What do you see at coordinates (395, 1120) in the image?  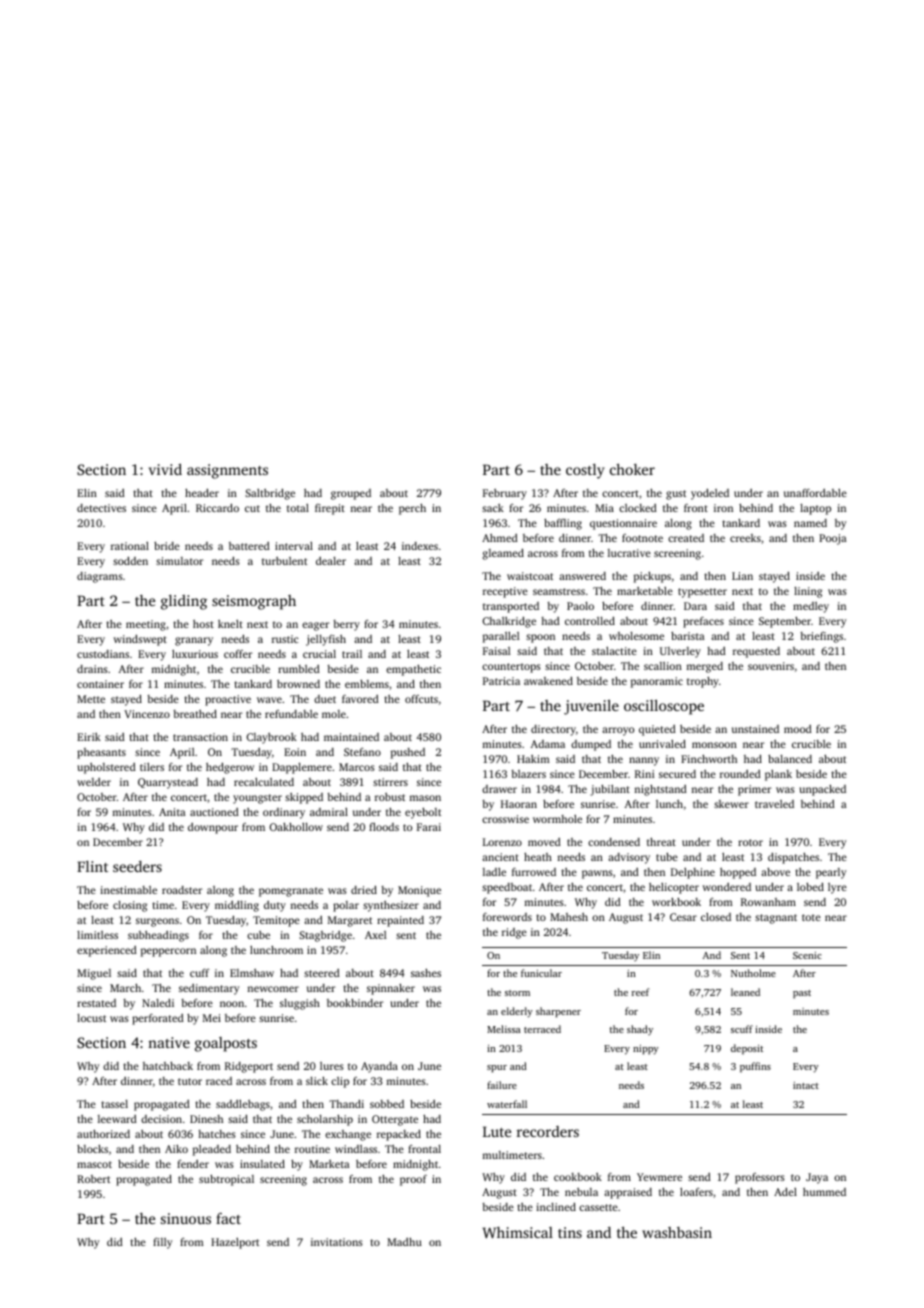 I see `Ottergate` at bounding box center [395, 1120].
